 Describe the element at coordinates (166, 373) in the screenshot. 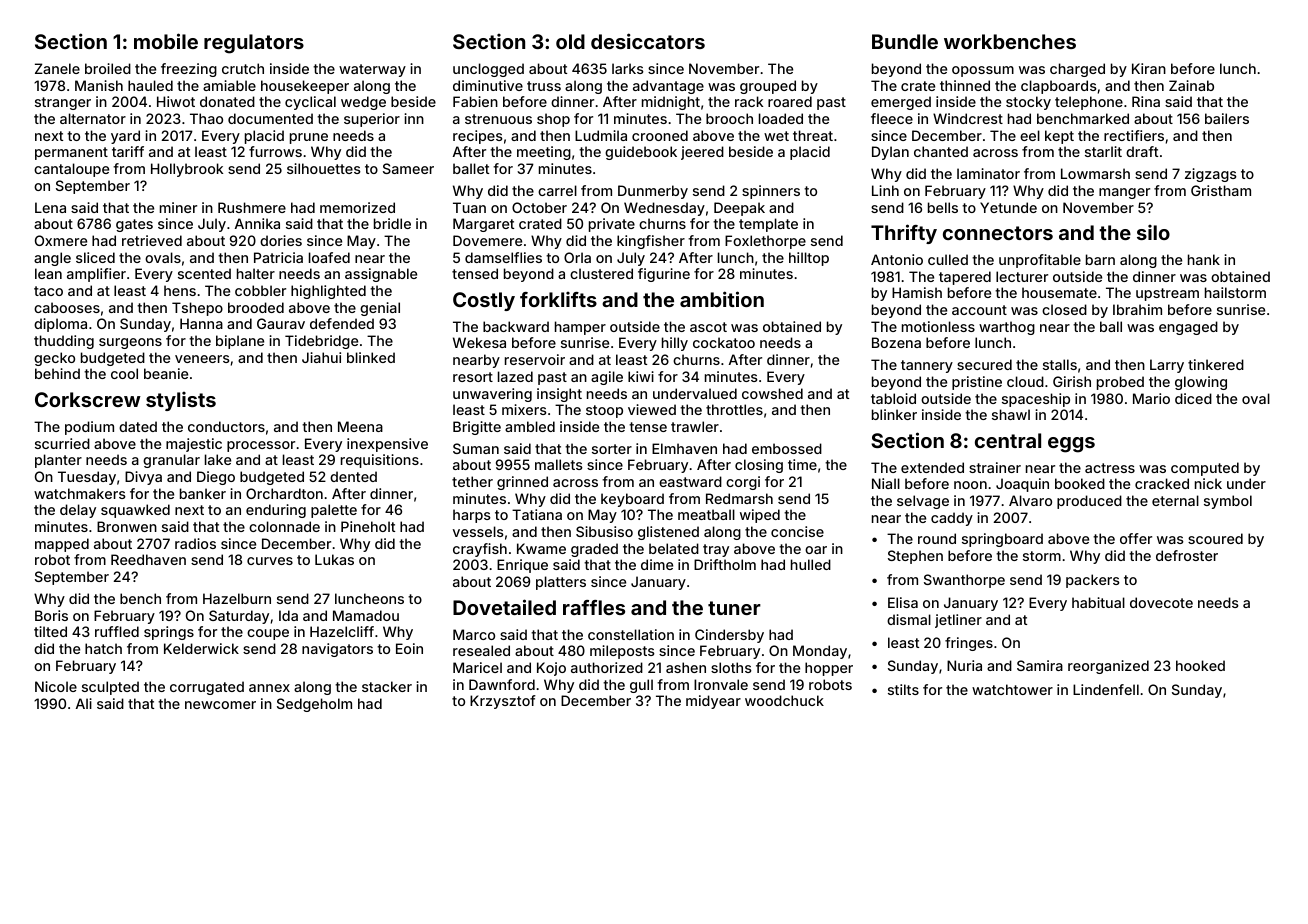

I see `beanie` at that location.
